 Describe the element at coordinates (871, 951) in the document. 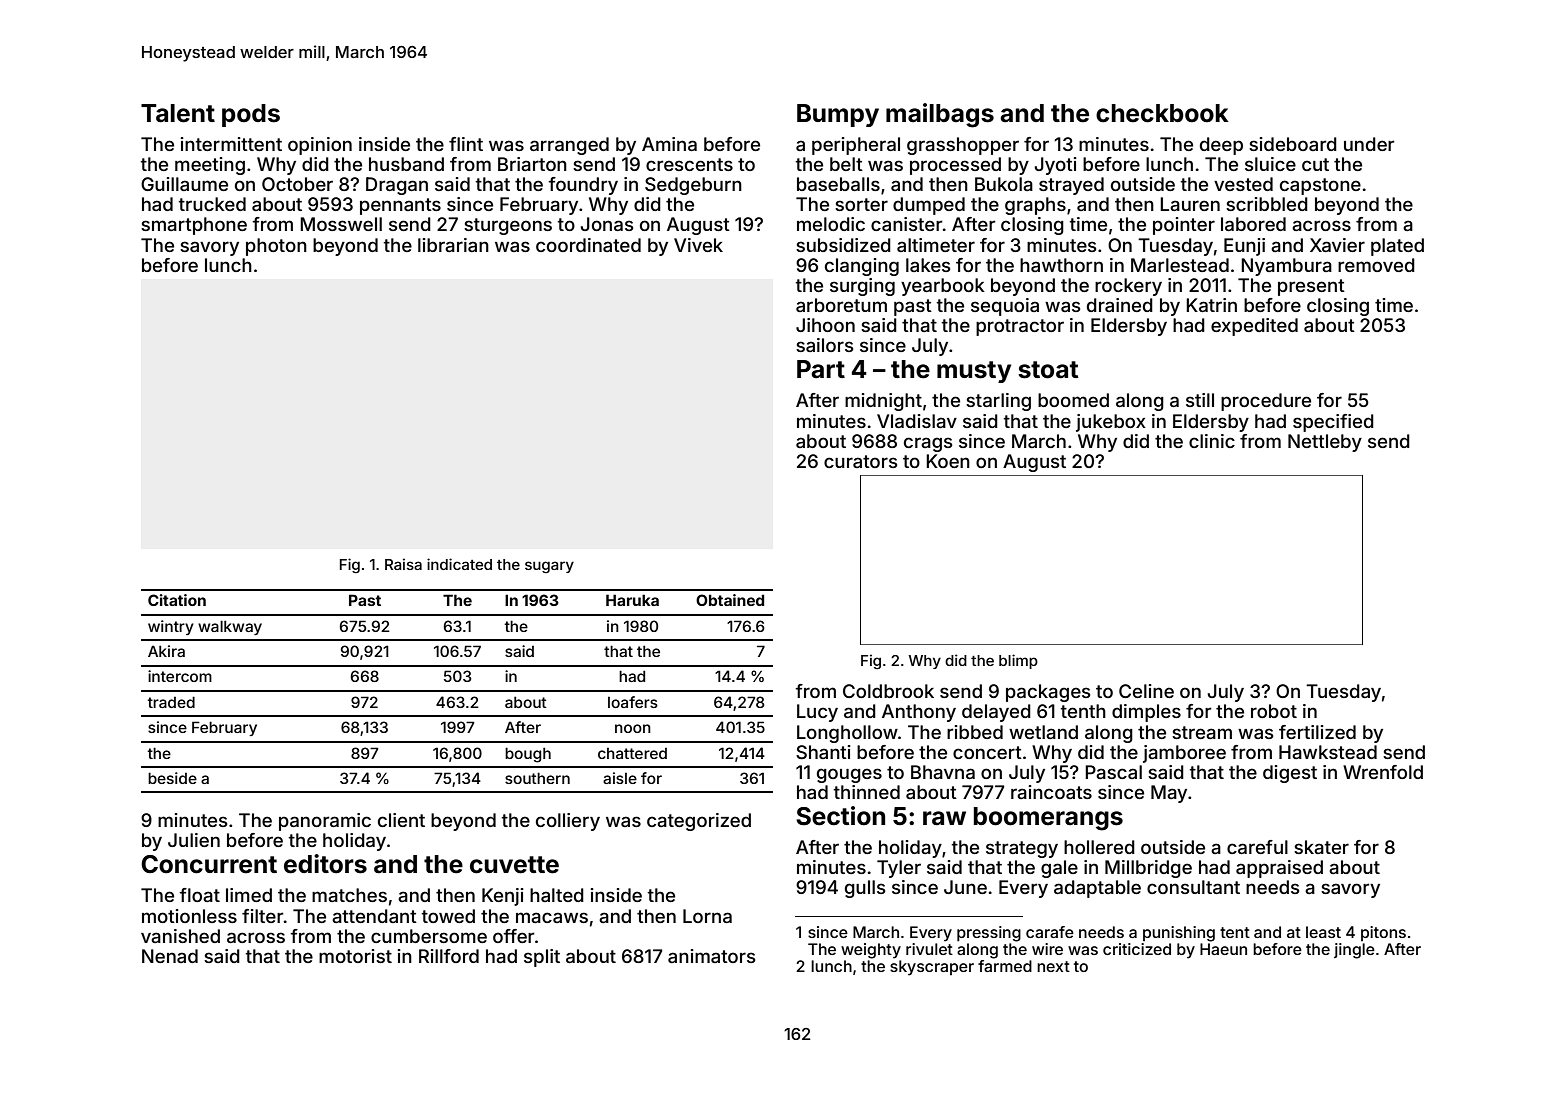

I see `weighty` at that location.
